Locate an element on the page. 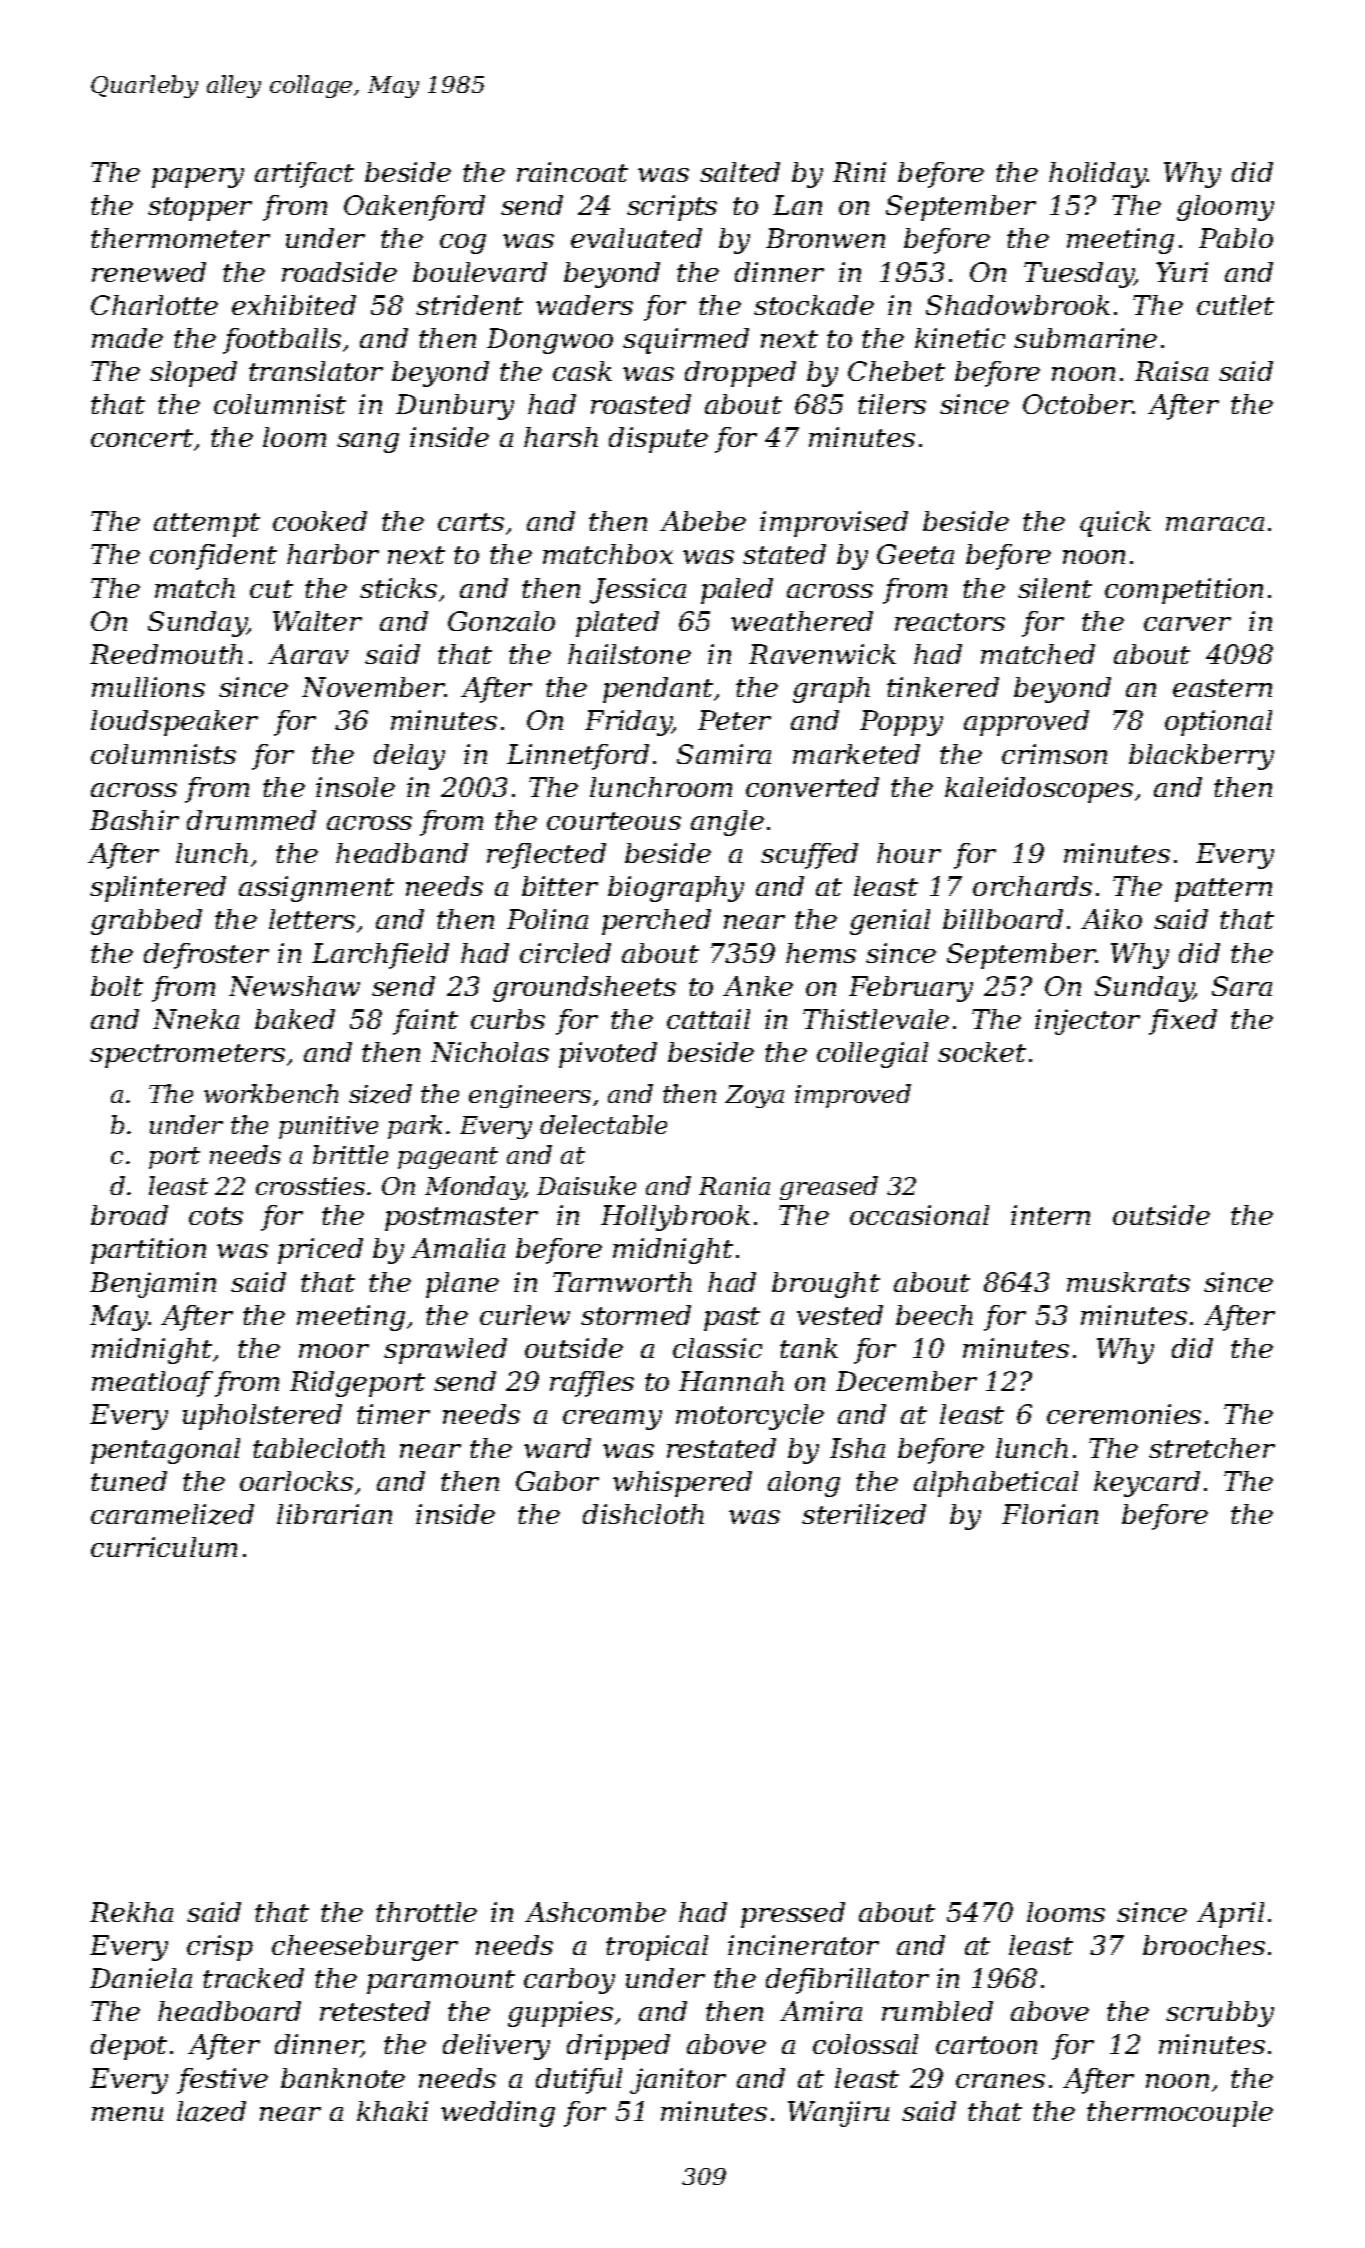 The image size is (1365, 2248). holiday is located at coordinates (1098, 175).
